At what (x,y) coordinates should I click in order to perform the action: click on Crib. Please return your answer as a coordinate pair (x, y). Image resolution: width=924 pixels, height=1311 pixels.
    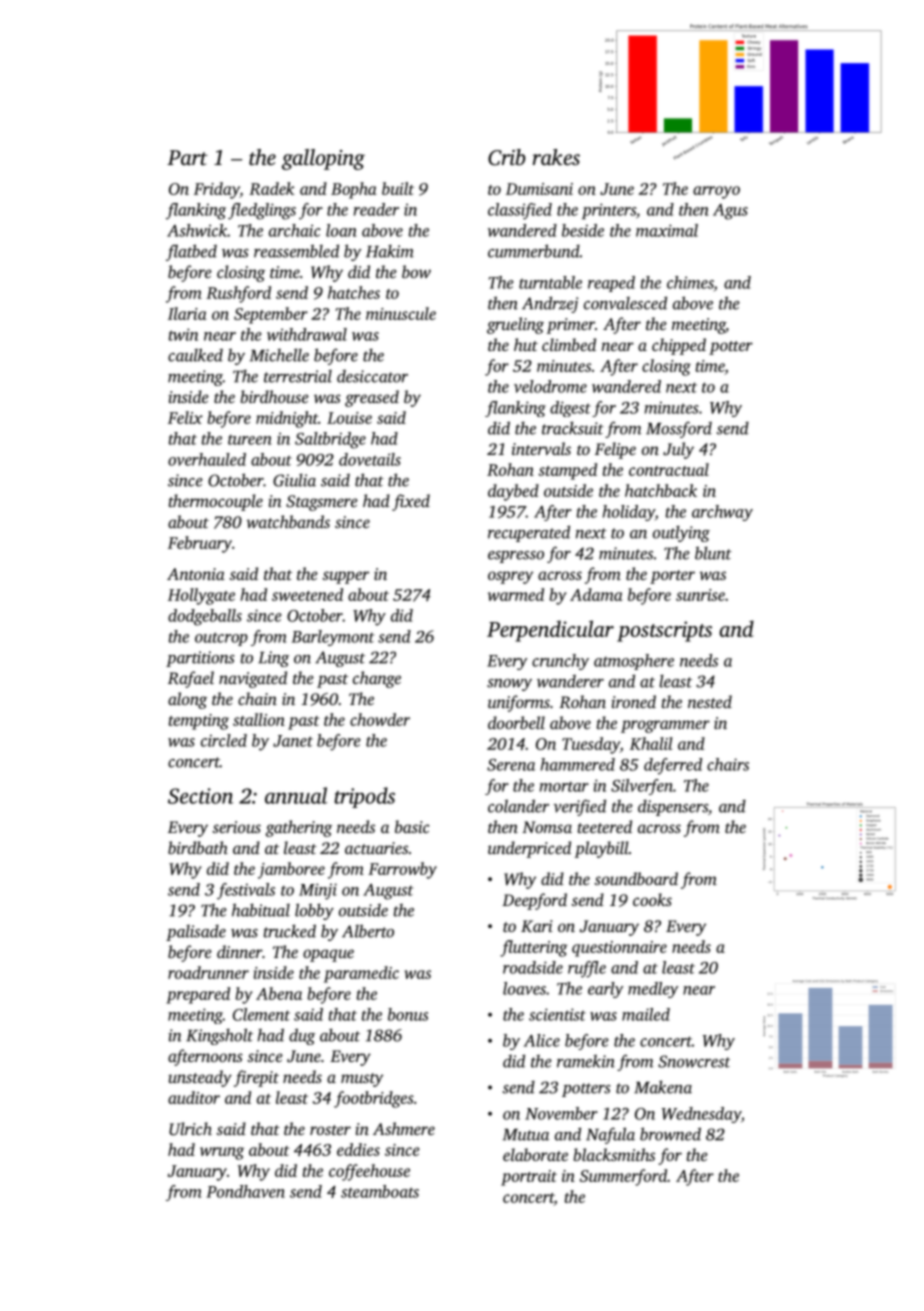
    Looking at the image, I should click on (507, 157).
